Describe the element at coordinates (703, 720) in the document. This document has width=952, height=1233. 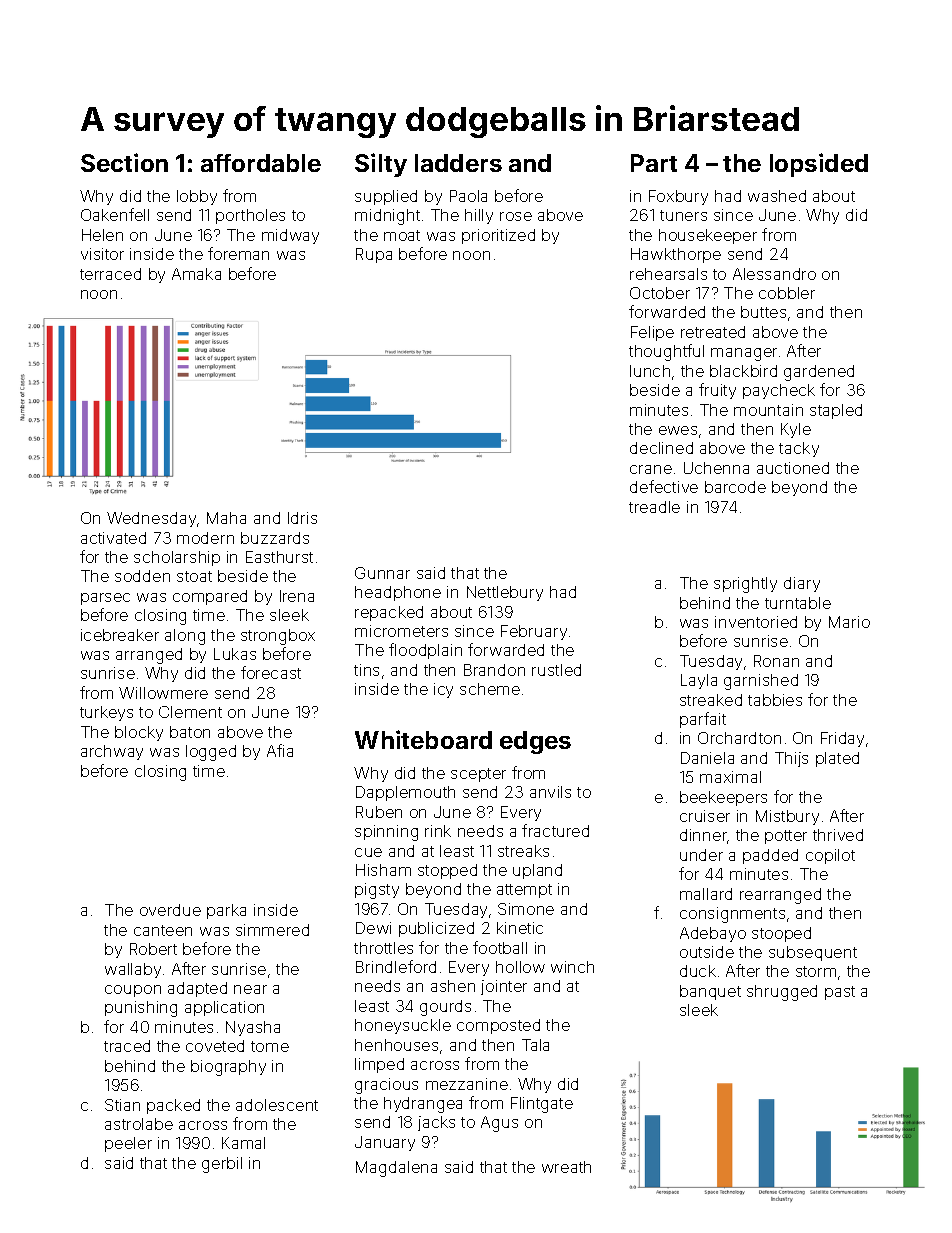
I see `parfait` at that location.
